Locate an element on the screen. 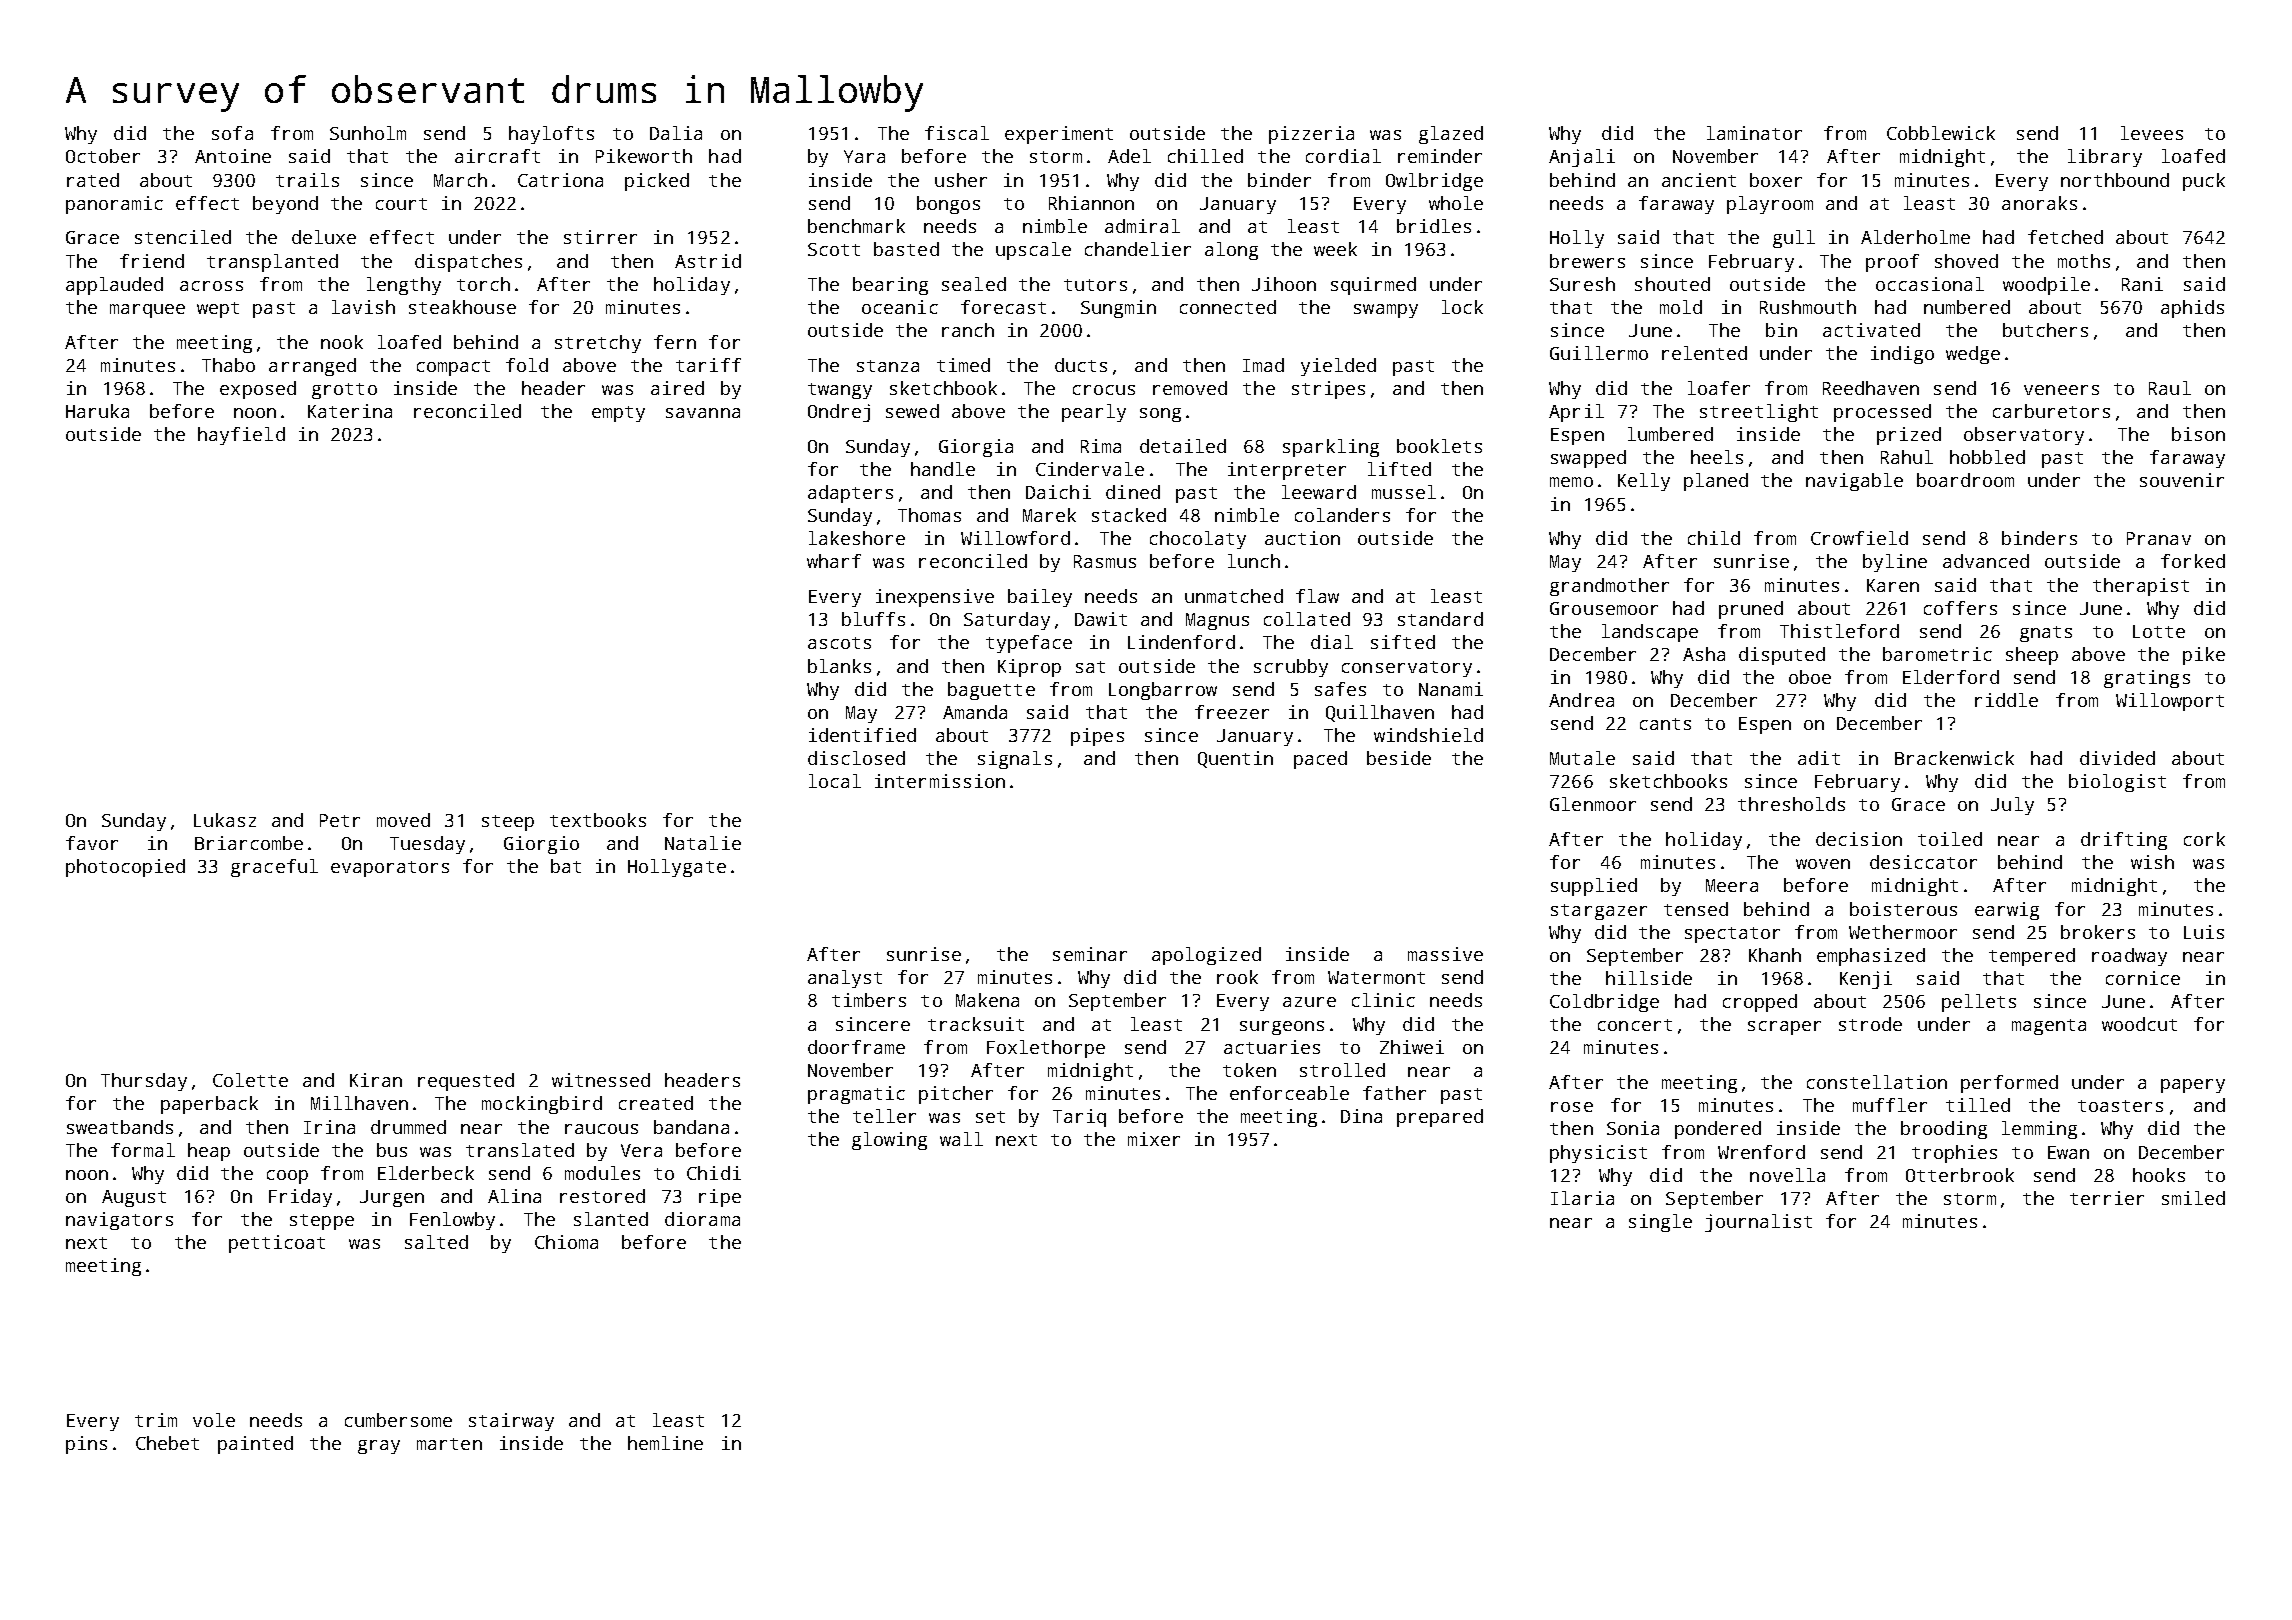 Image resolution: width=2292 pixels, height=1620 pixels. journalist is located at coordinates (1758, 1223).
